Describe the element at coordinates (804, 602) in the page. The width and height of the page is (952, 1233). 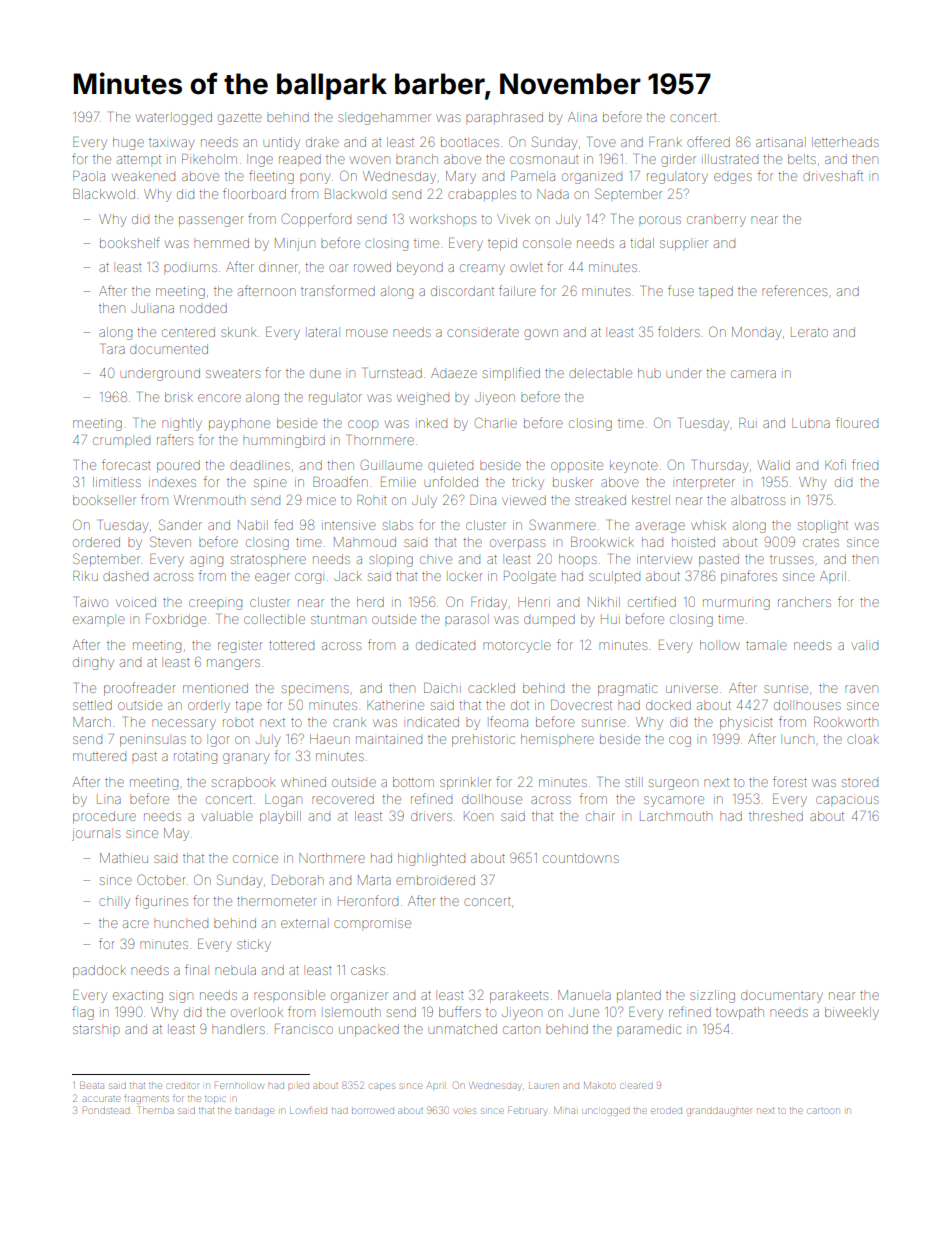
I see `ranchers` at that location.
